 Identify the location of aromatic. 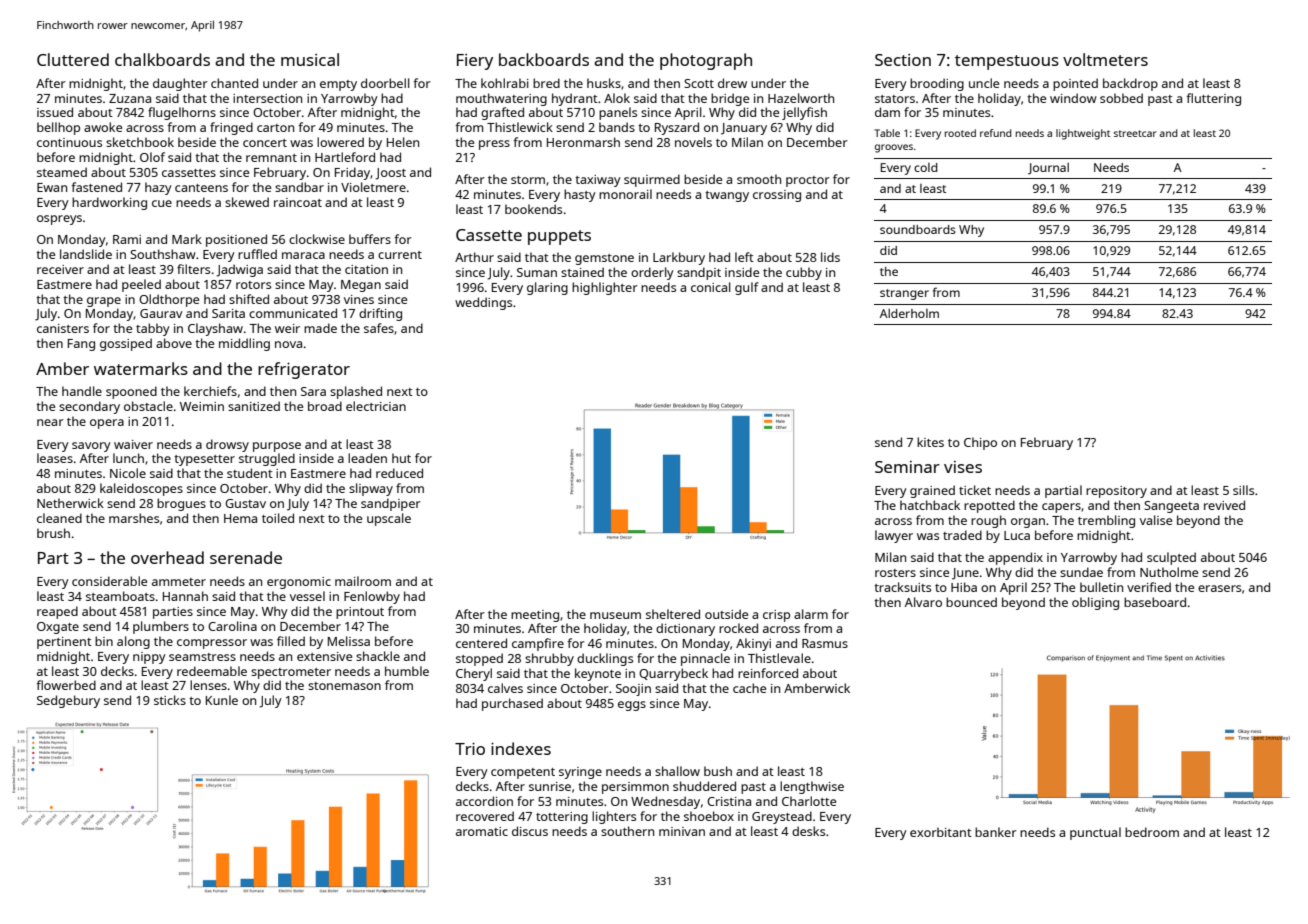
(482, 831).
